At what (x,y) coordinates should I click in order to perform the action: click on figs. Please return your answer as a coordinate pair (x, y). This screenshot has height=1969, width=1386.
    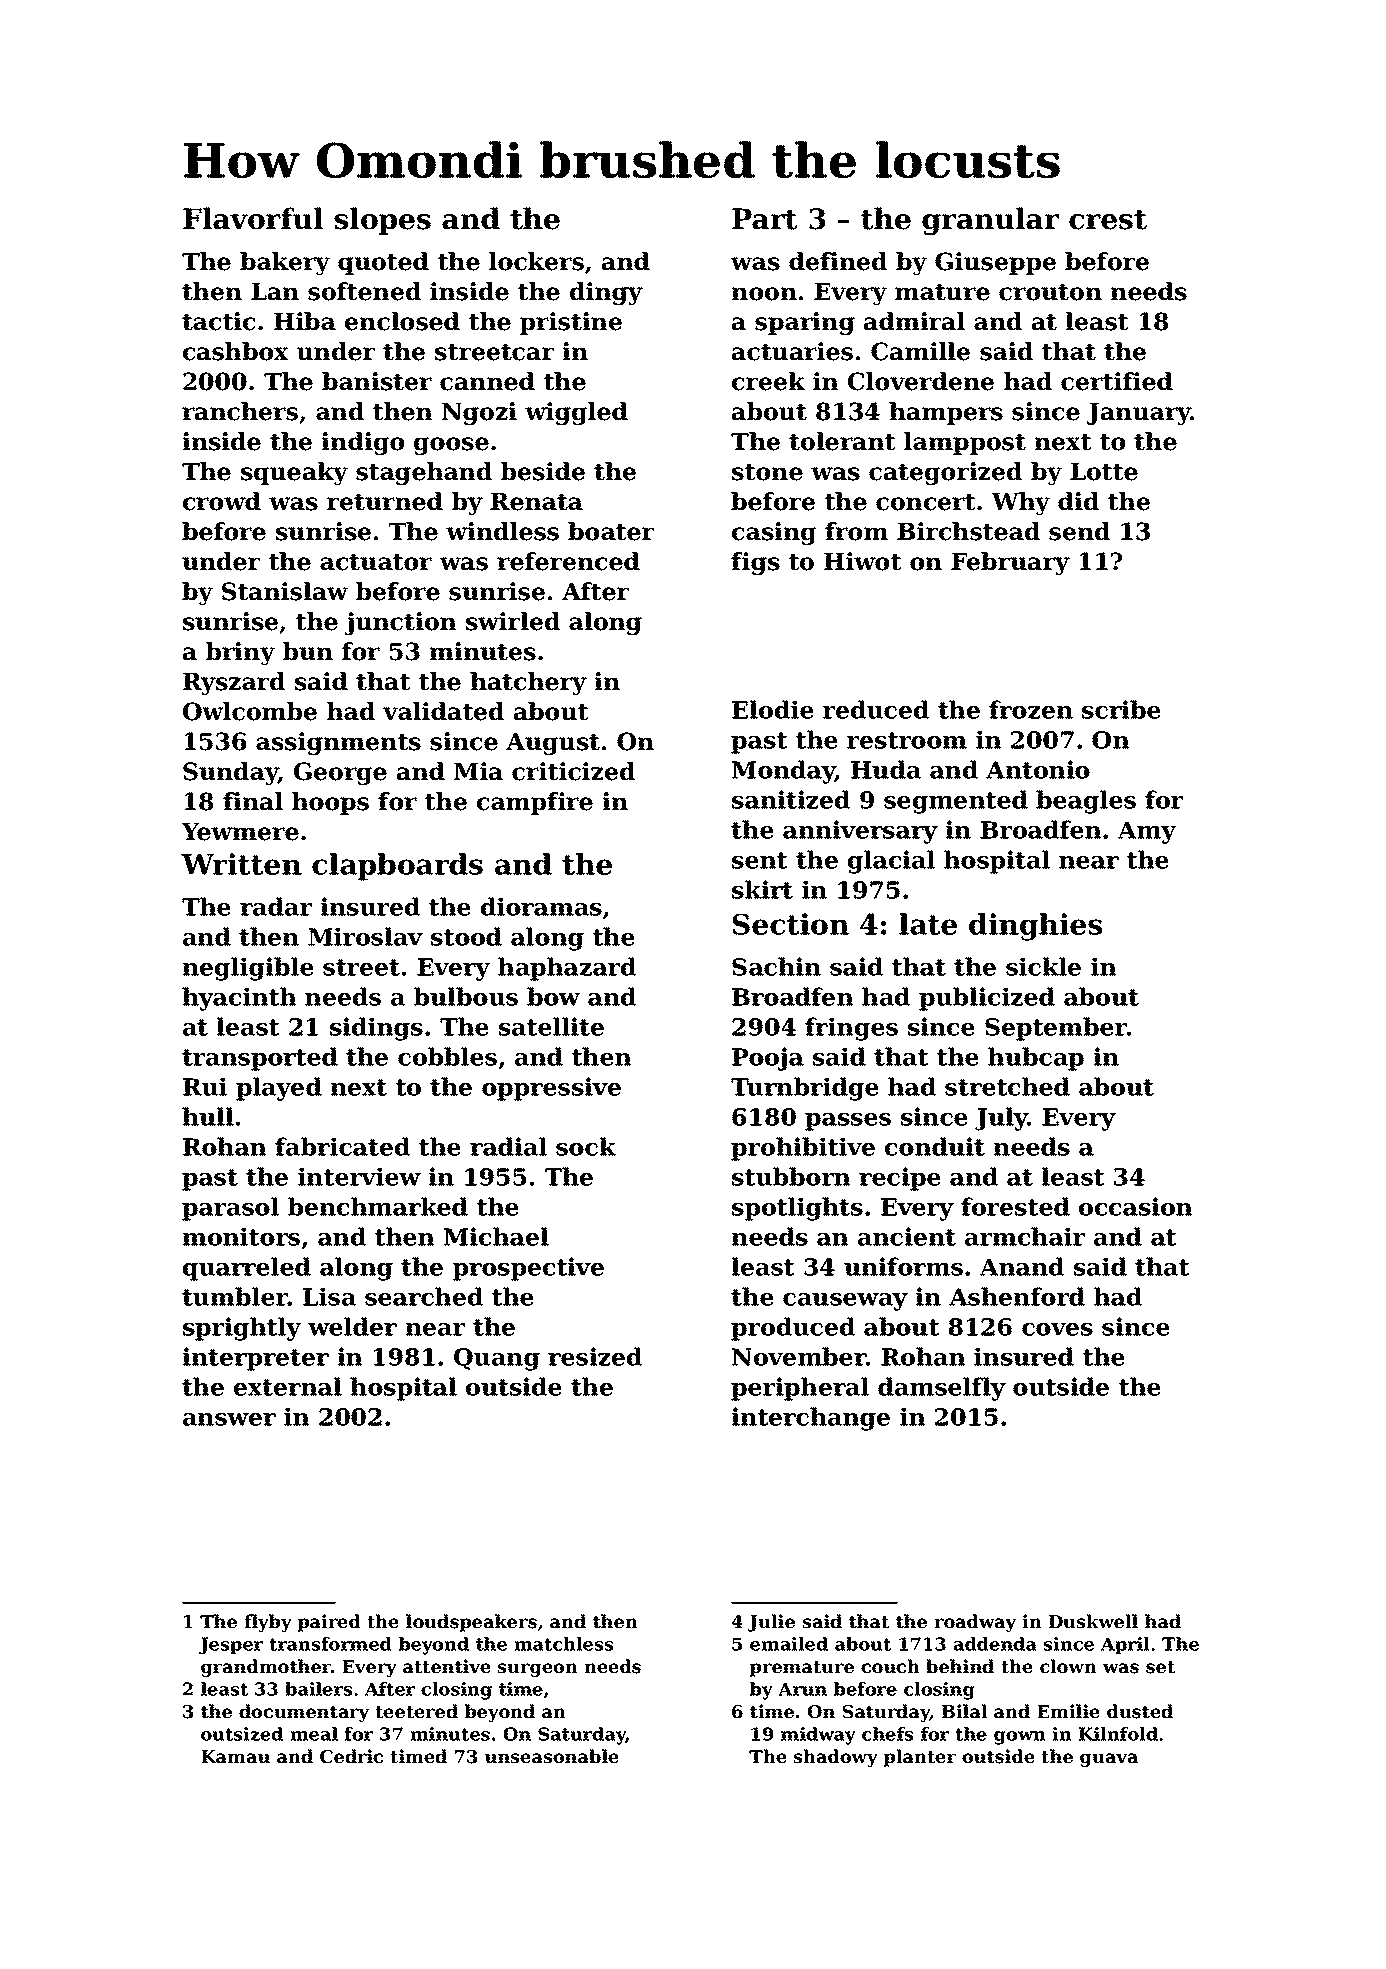
    Looking at the image, I should click on (755, 563).
